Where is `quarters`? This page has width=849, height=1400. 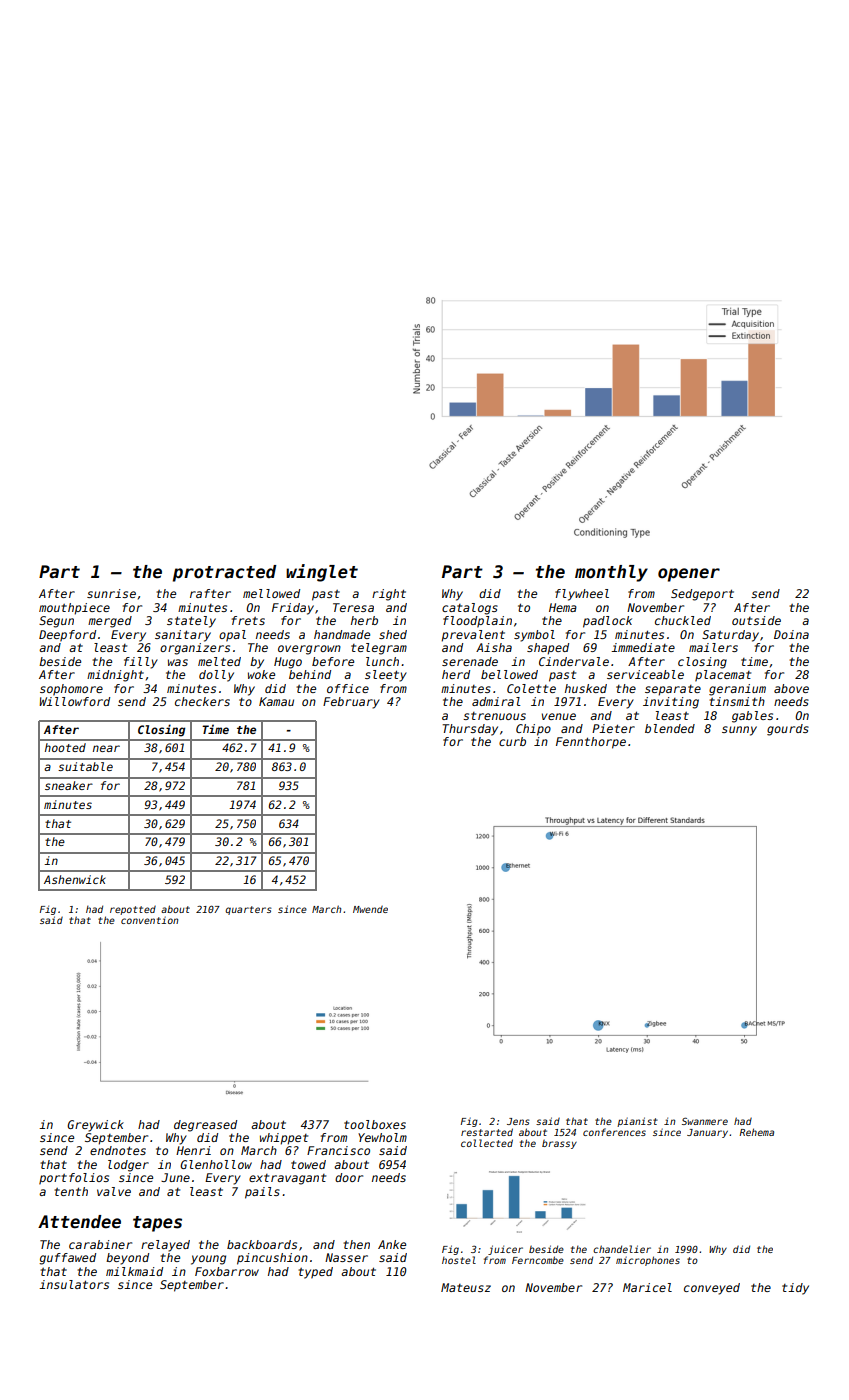
quarters is located at coordinates (248, 910).
